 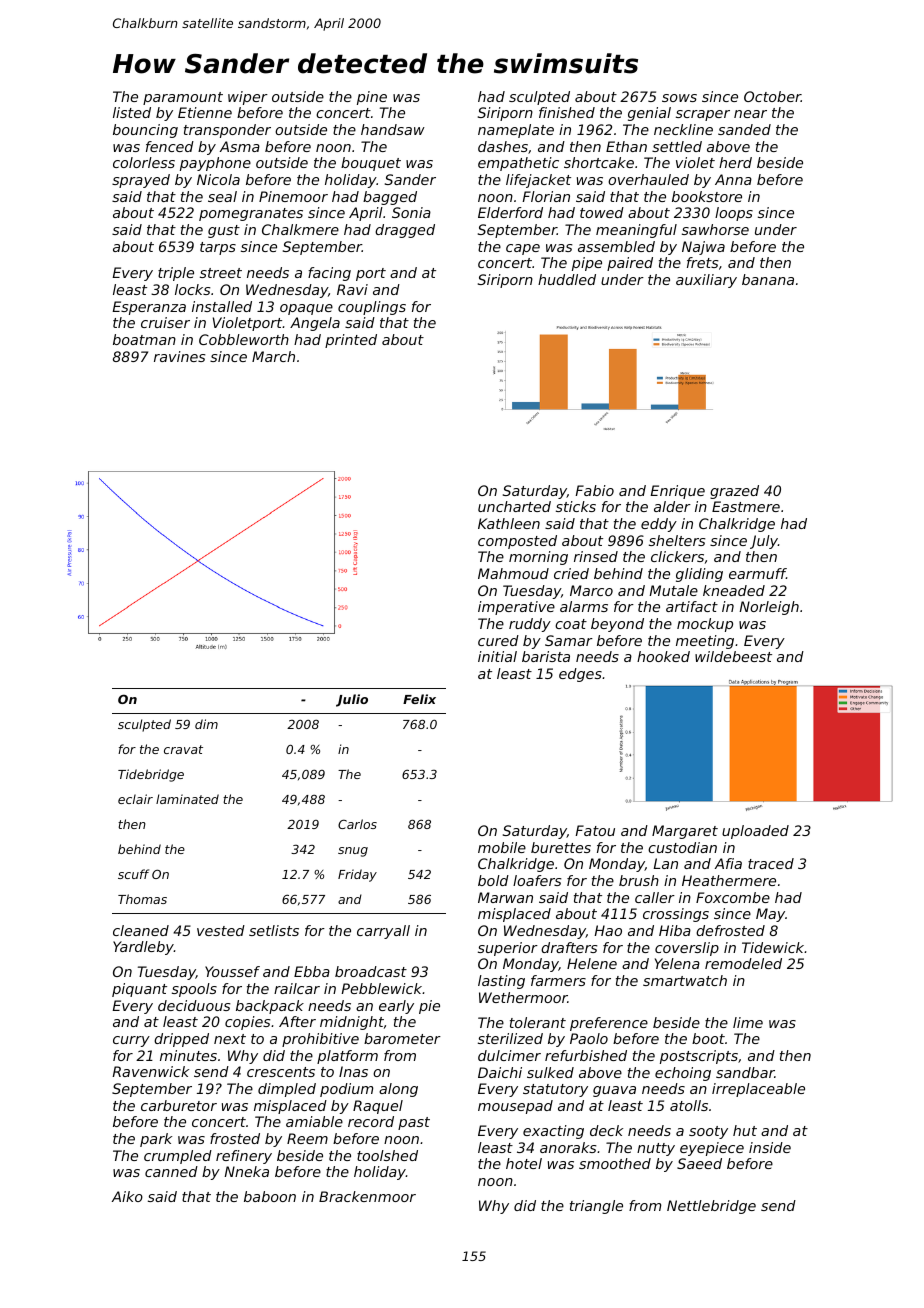 I want to click on Mahmoud, so click(x=513, y=573).
